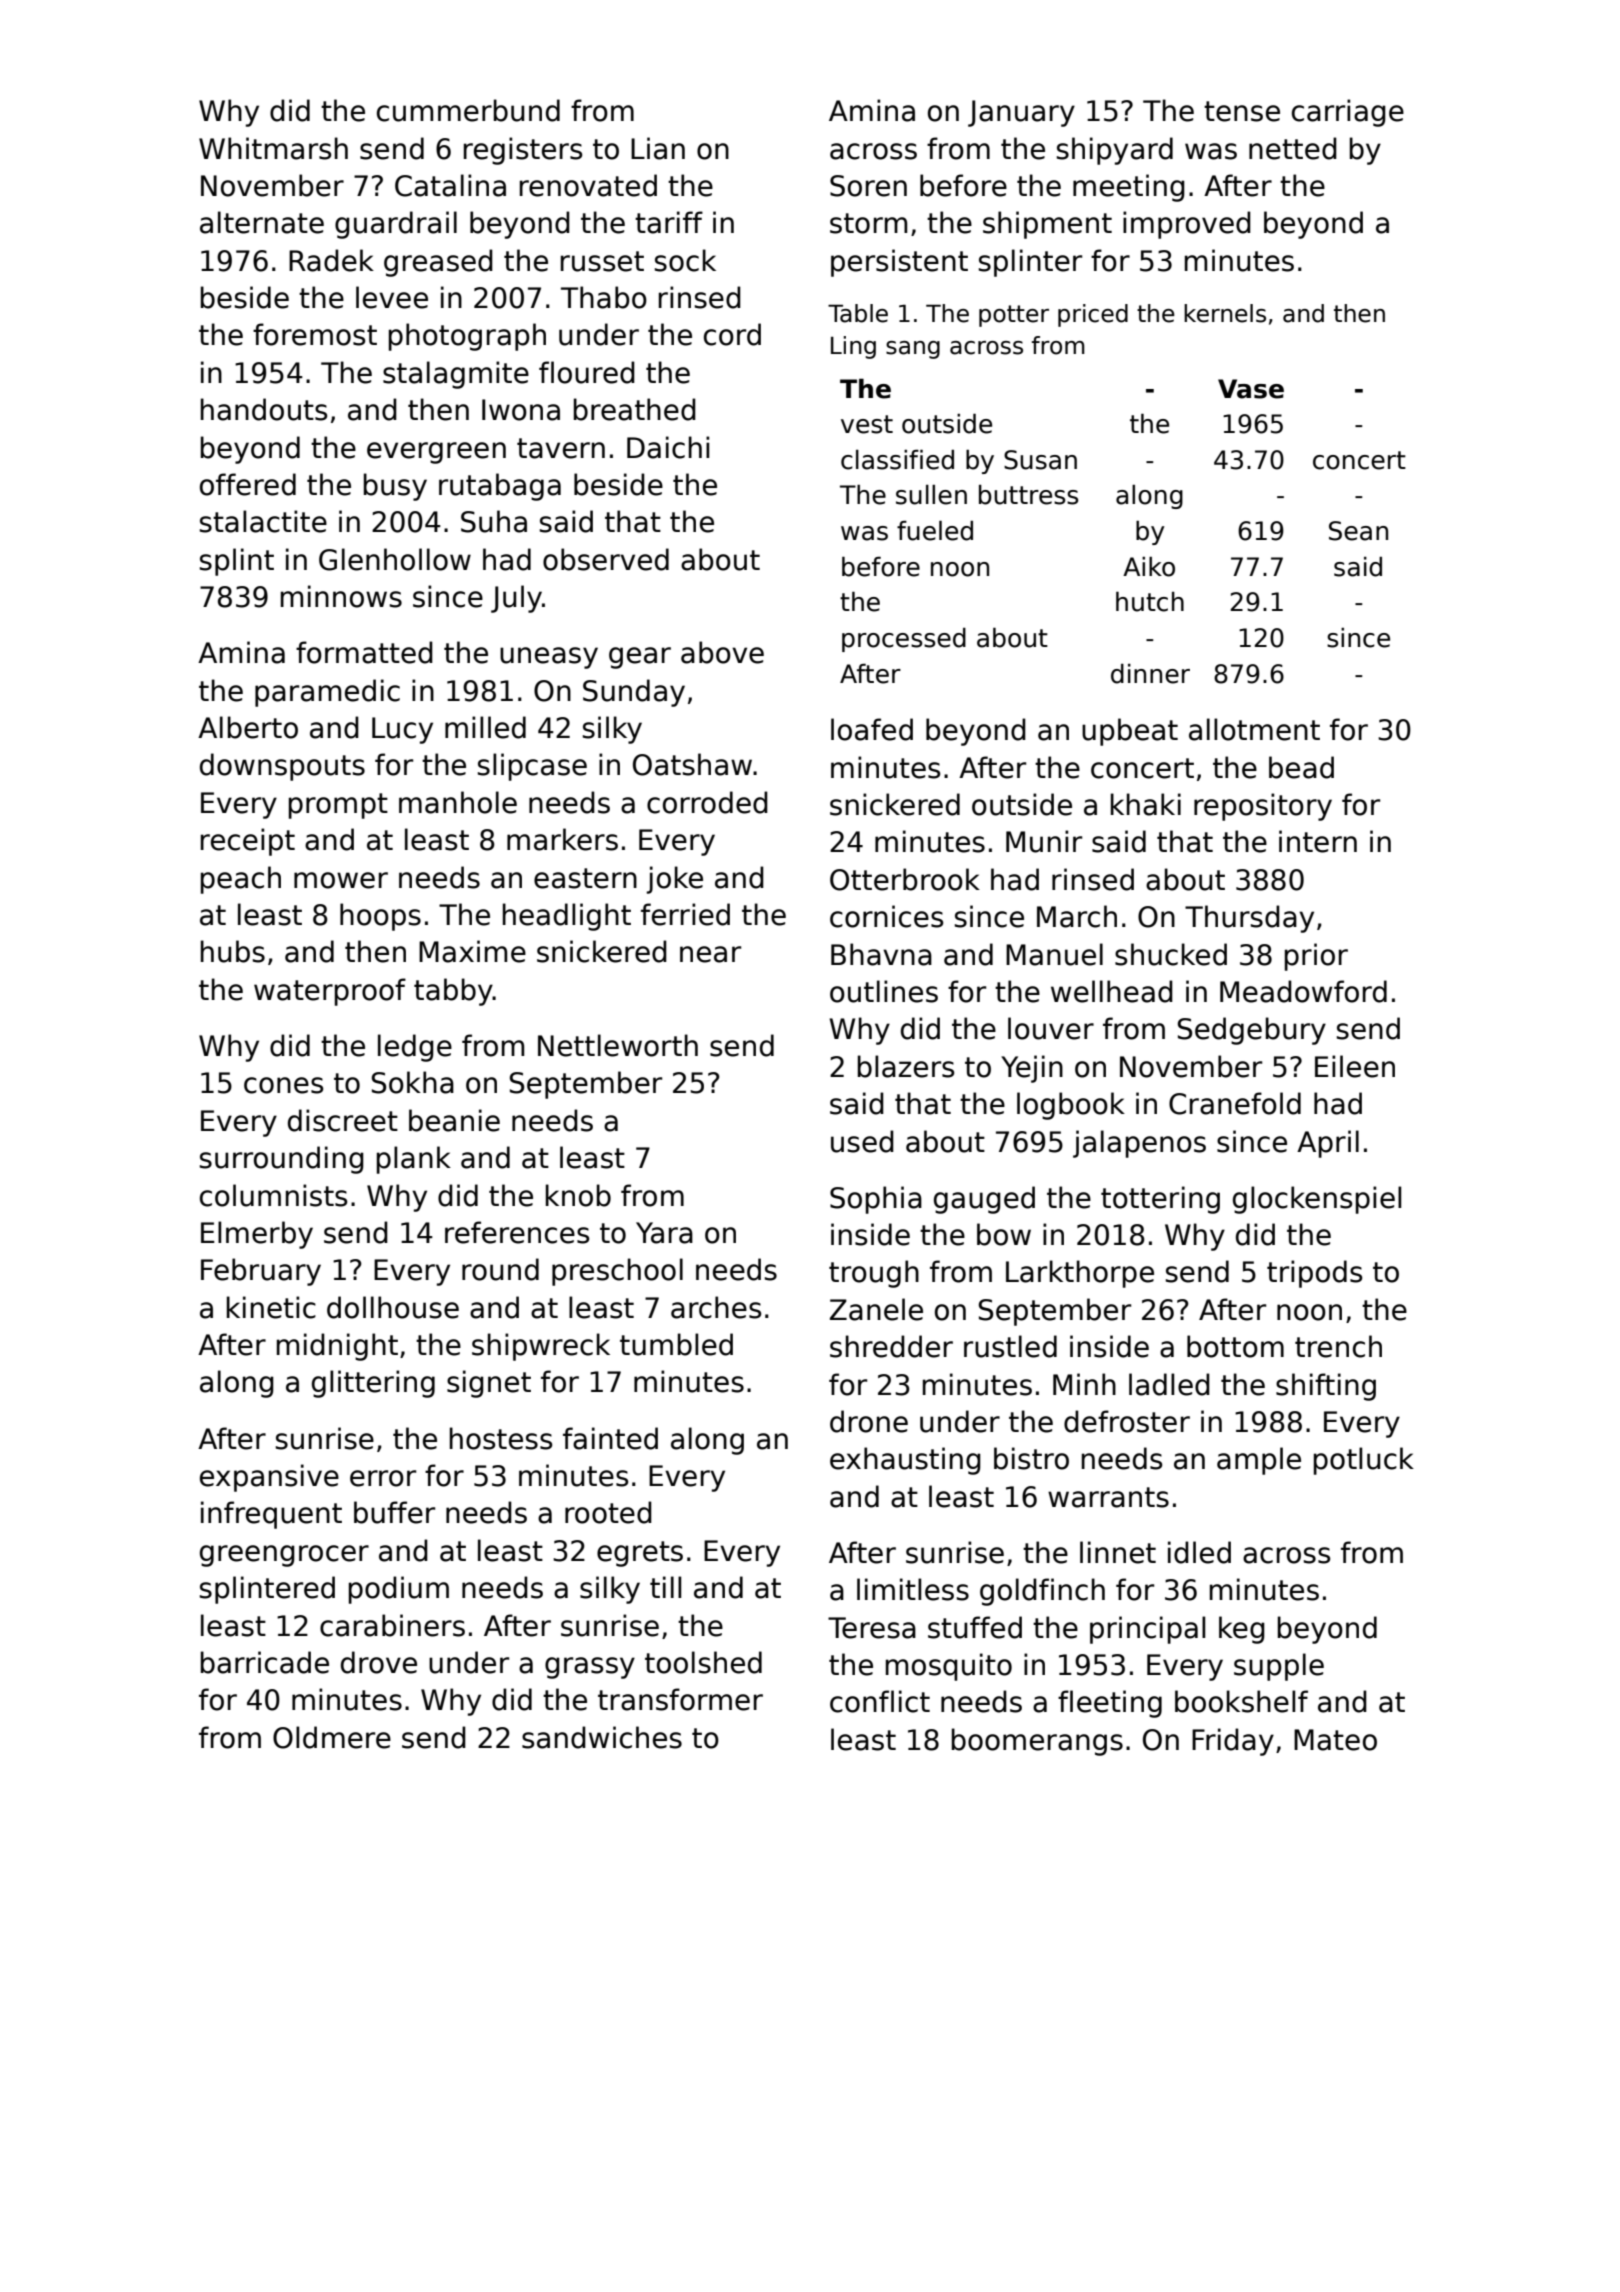  What do you see at coordinates (1150, 674) in the page?
I see `dinner` at bounding box center [1150, 674].
